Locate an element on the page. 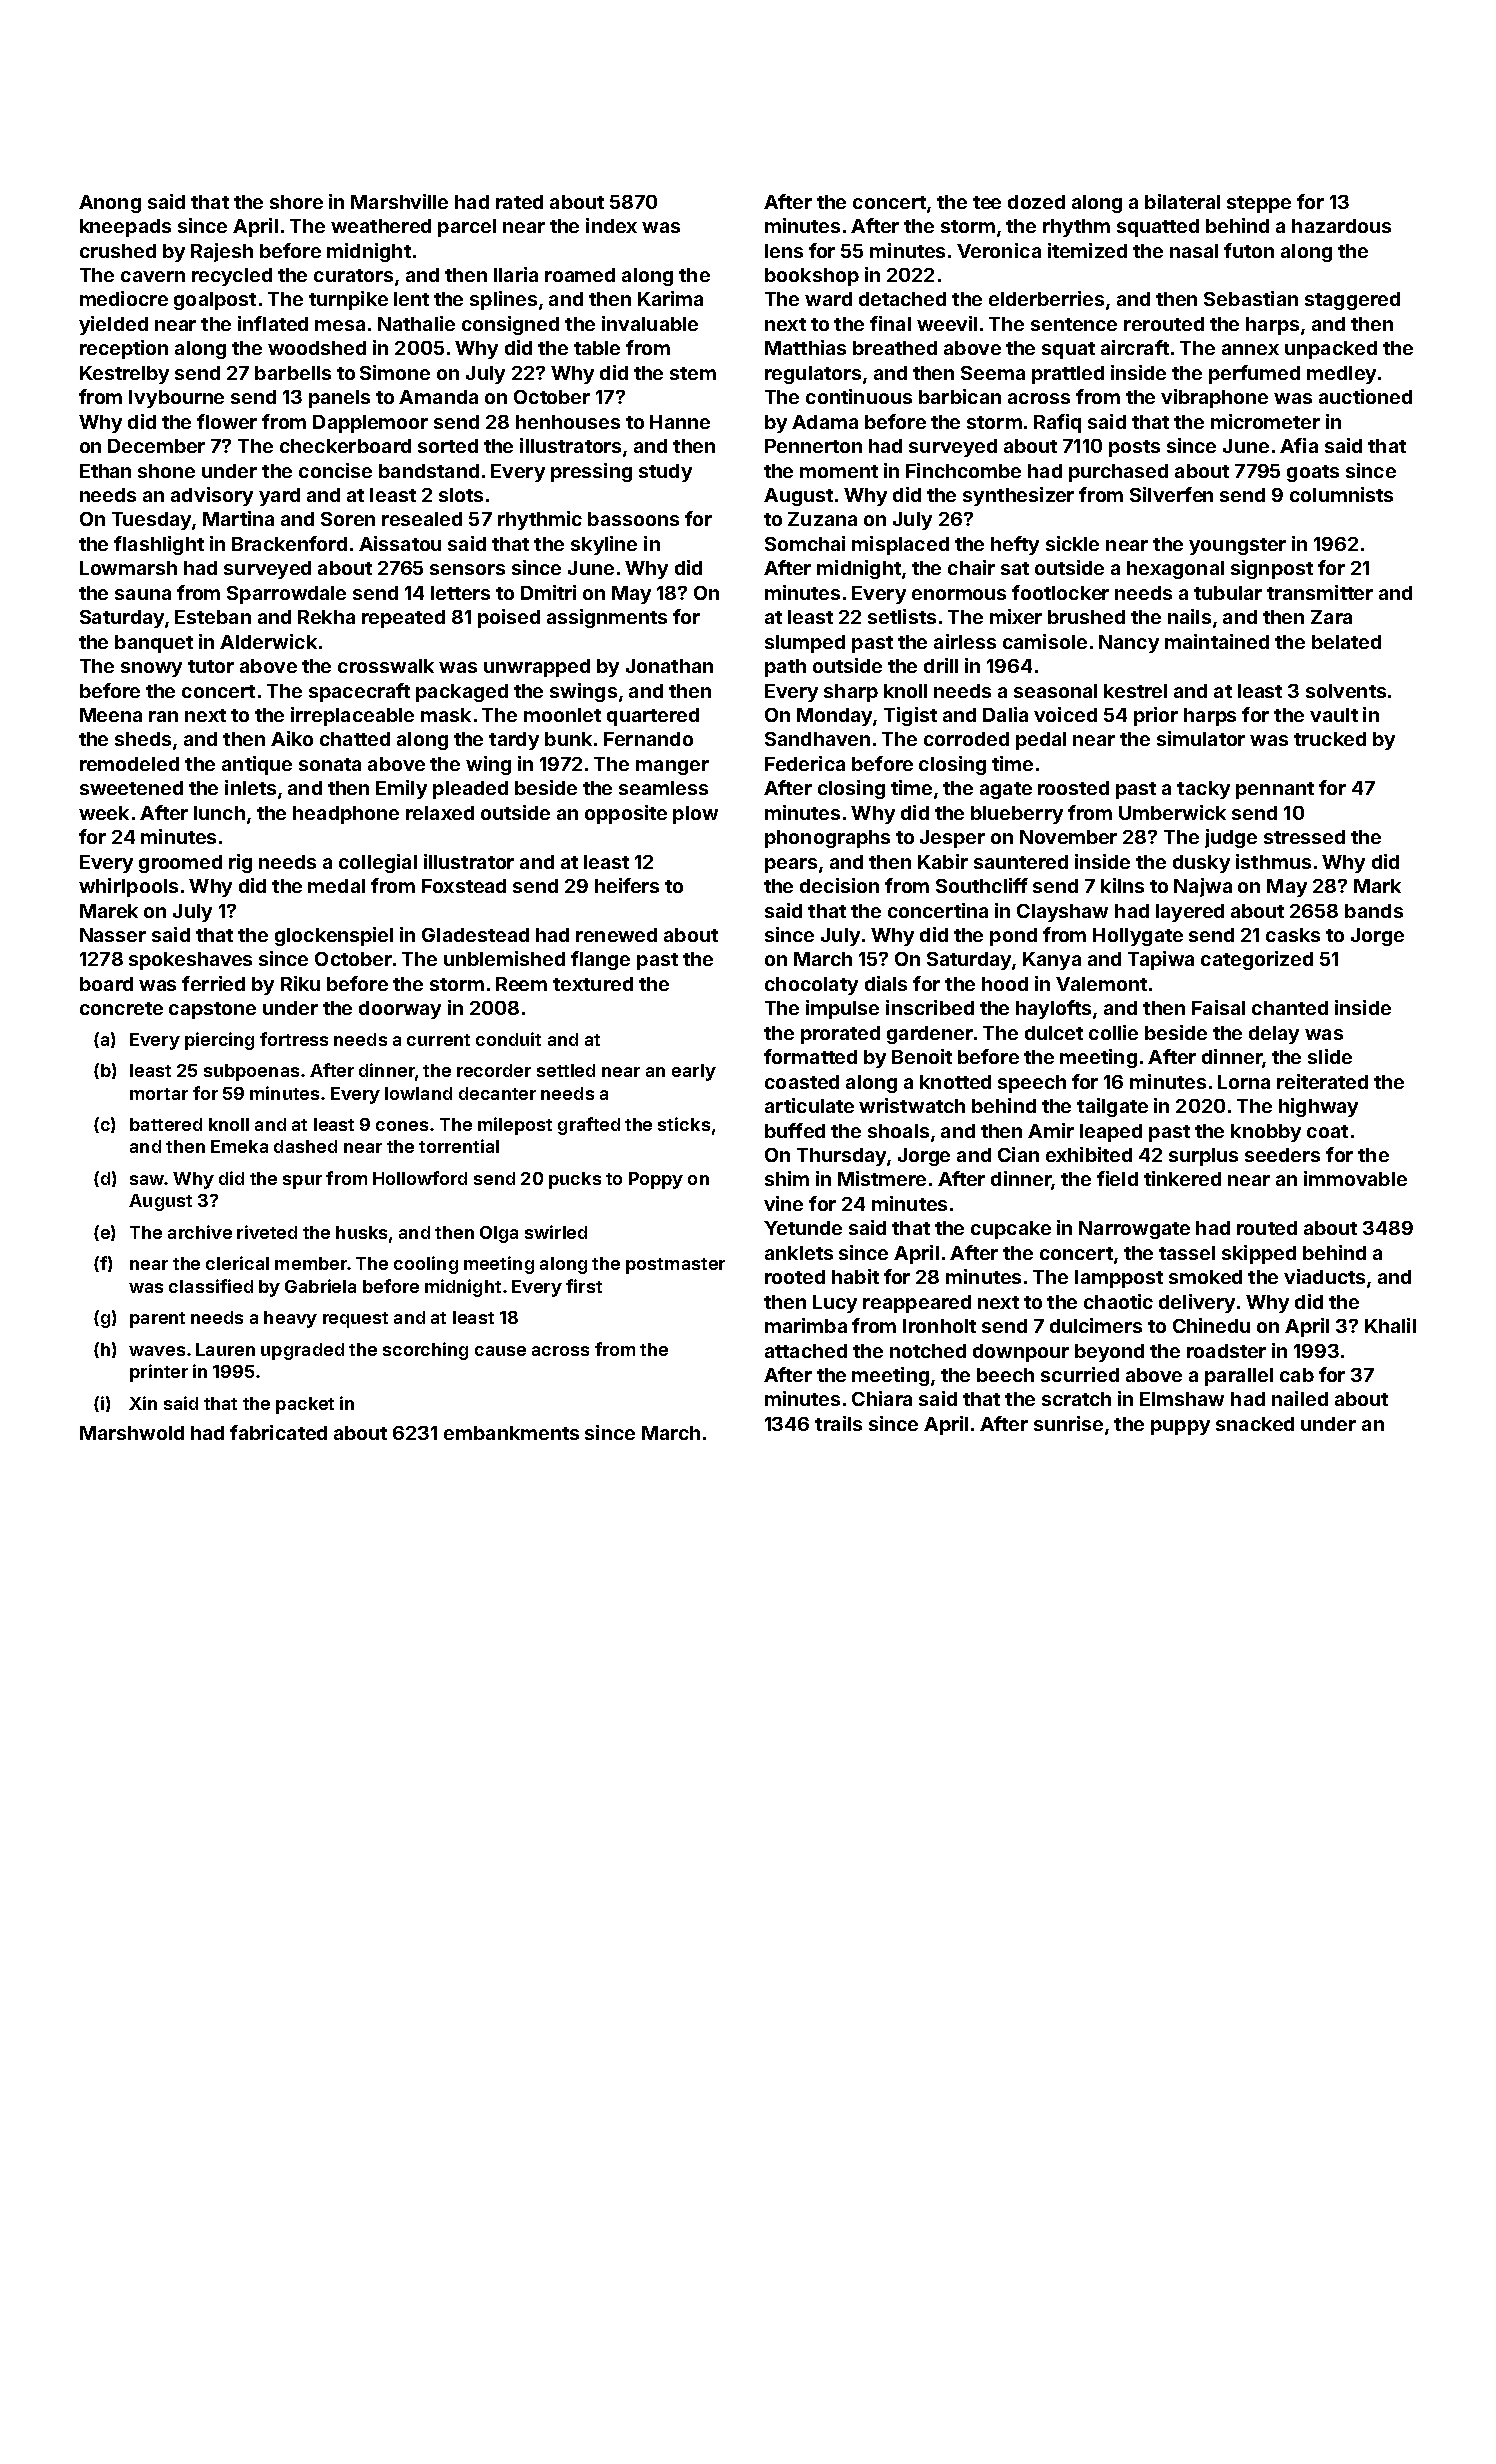  relaxed is located at coordinates (440, 813).
